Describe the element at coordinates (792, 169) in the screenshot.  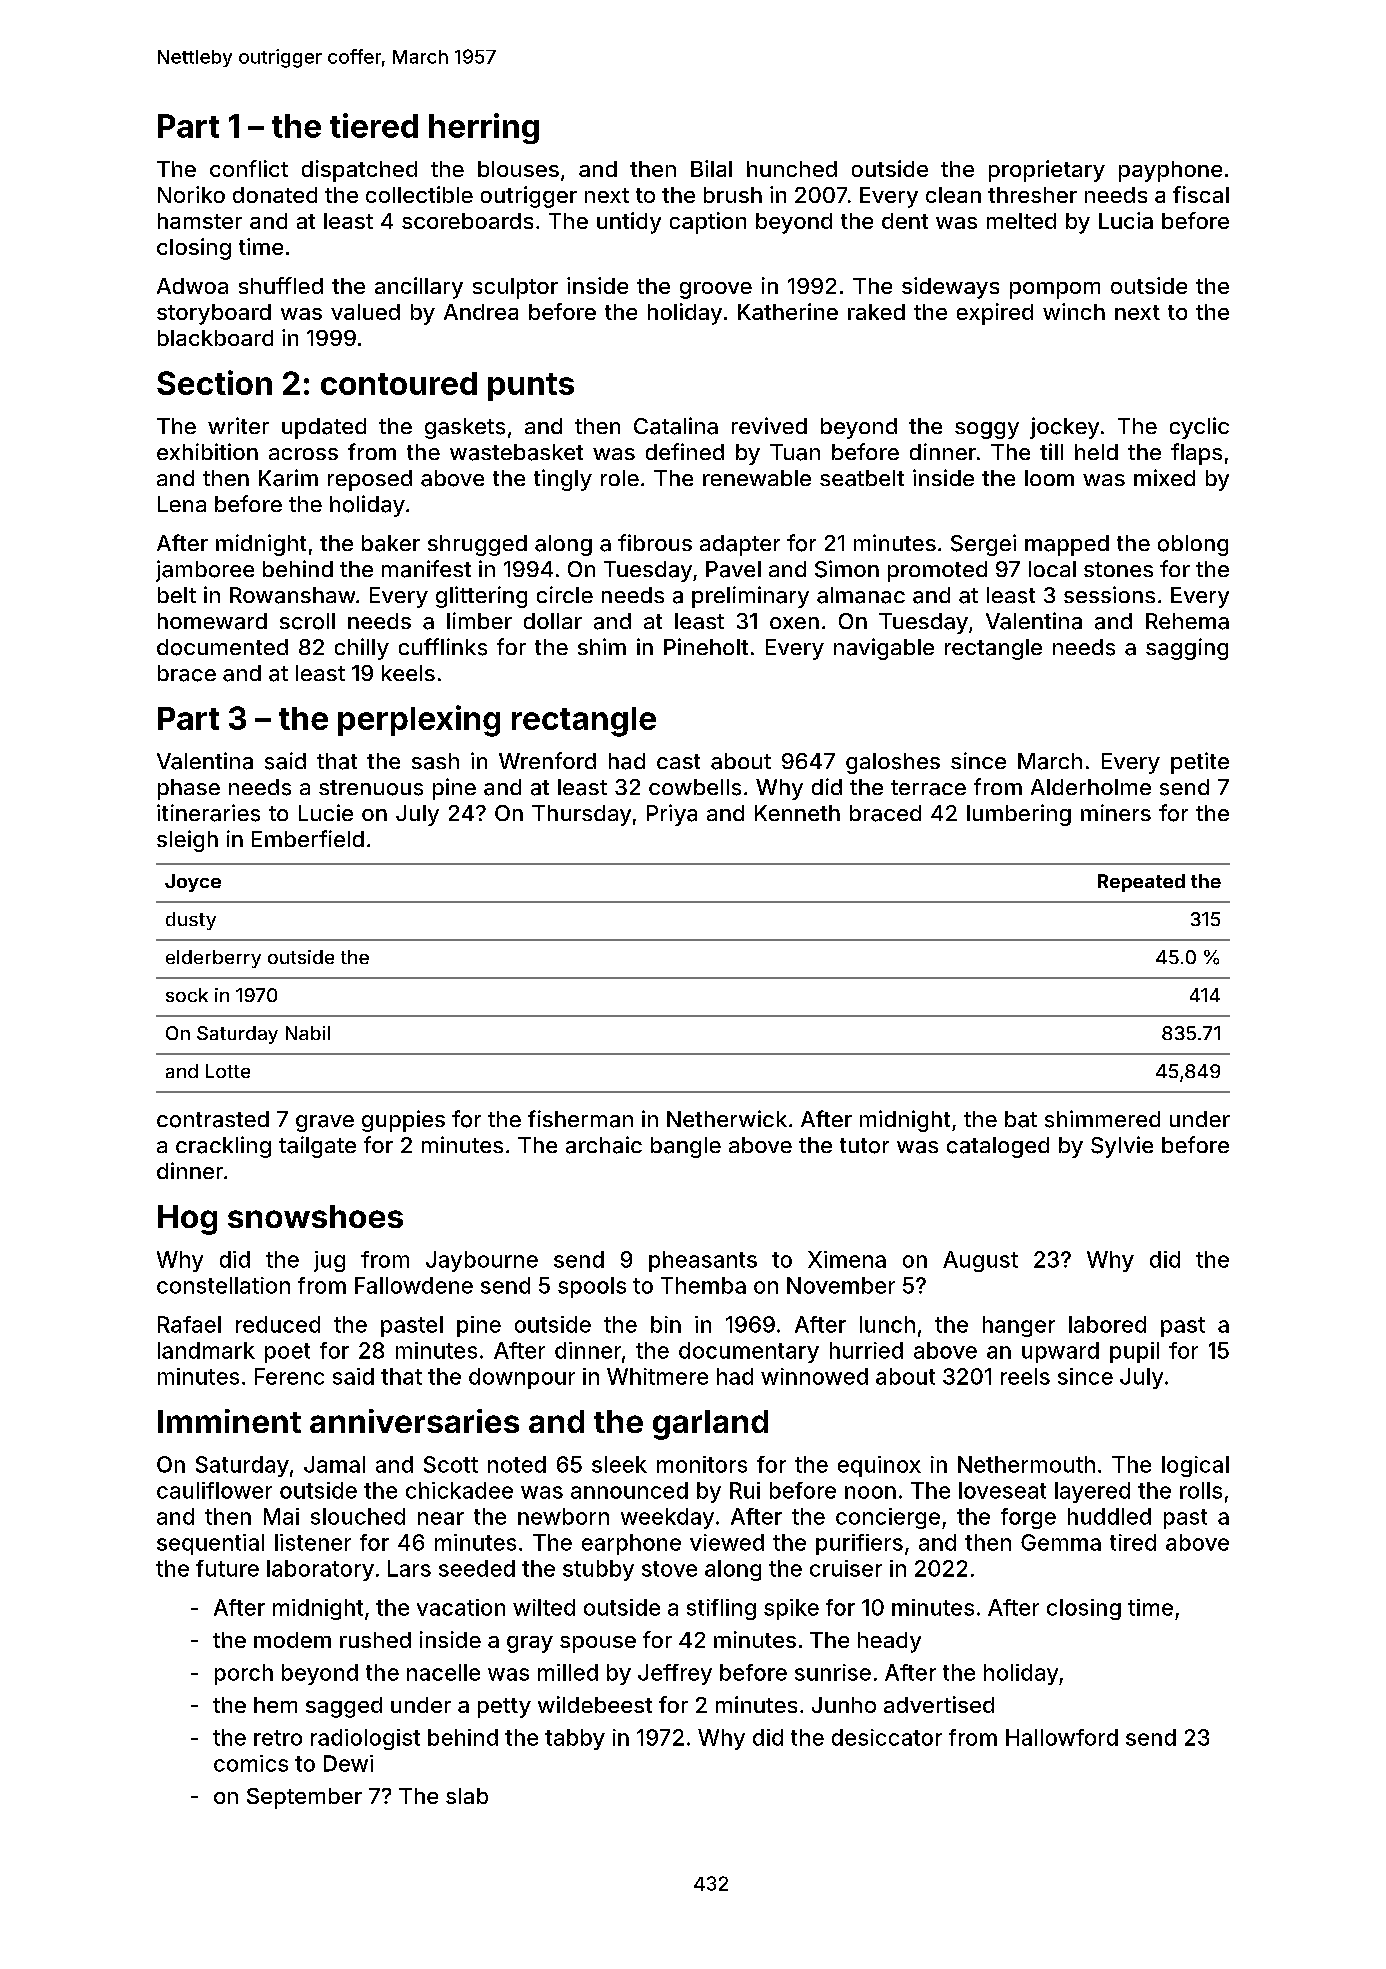
I see `hunched` at that location.
